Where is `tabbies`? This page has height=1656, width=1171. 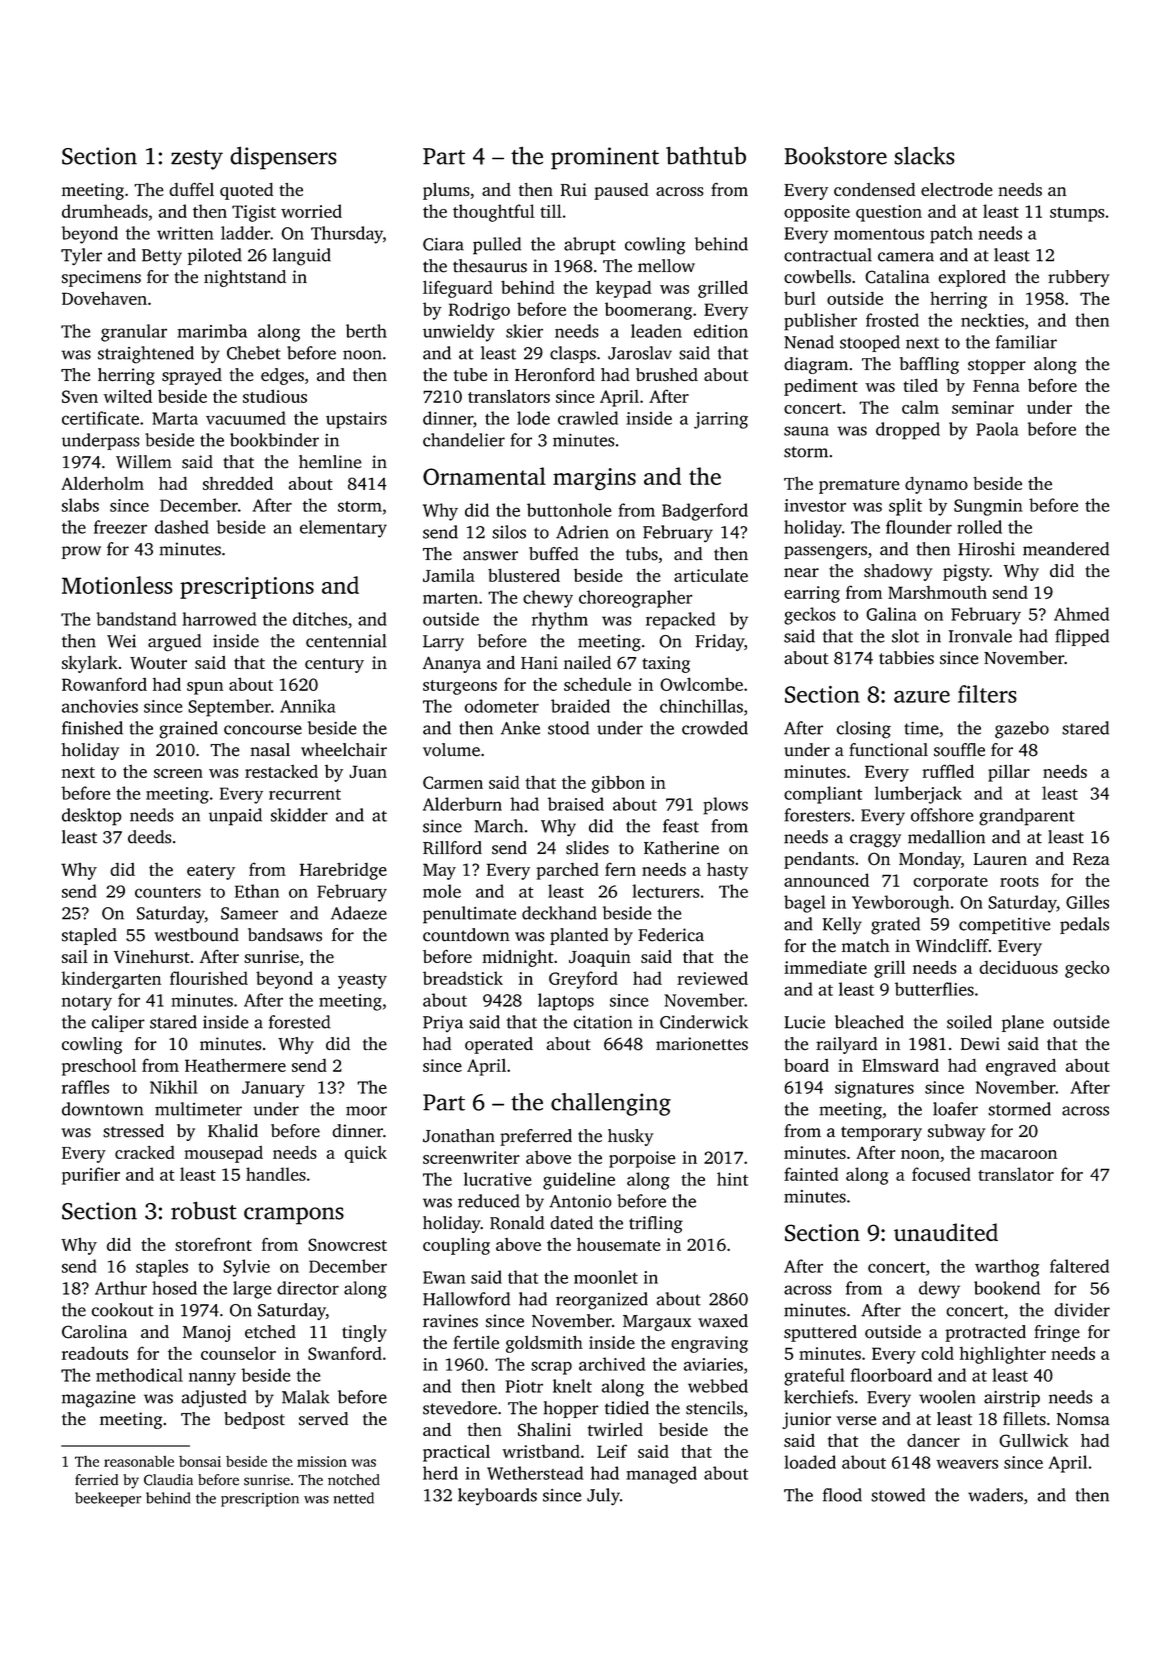
tabbies is located at coordinates (906, 658).
